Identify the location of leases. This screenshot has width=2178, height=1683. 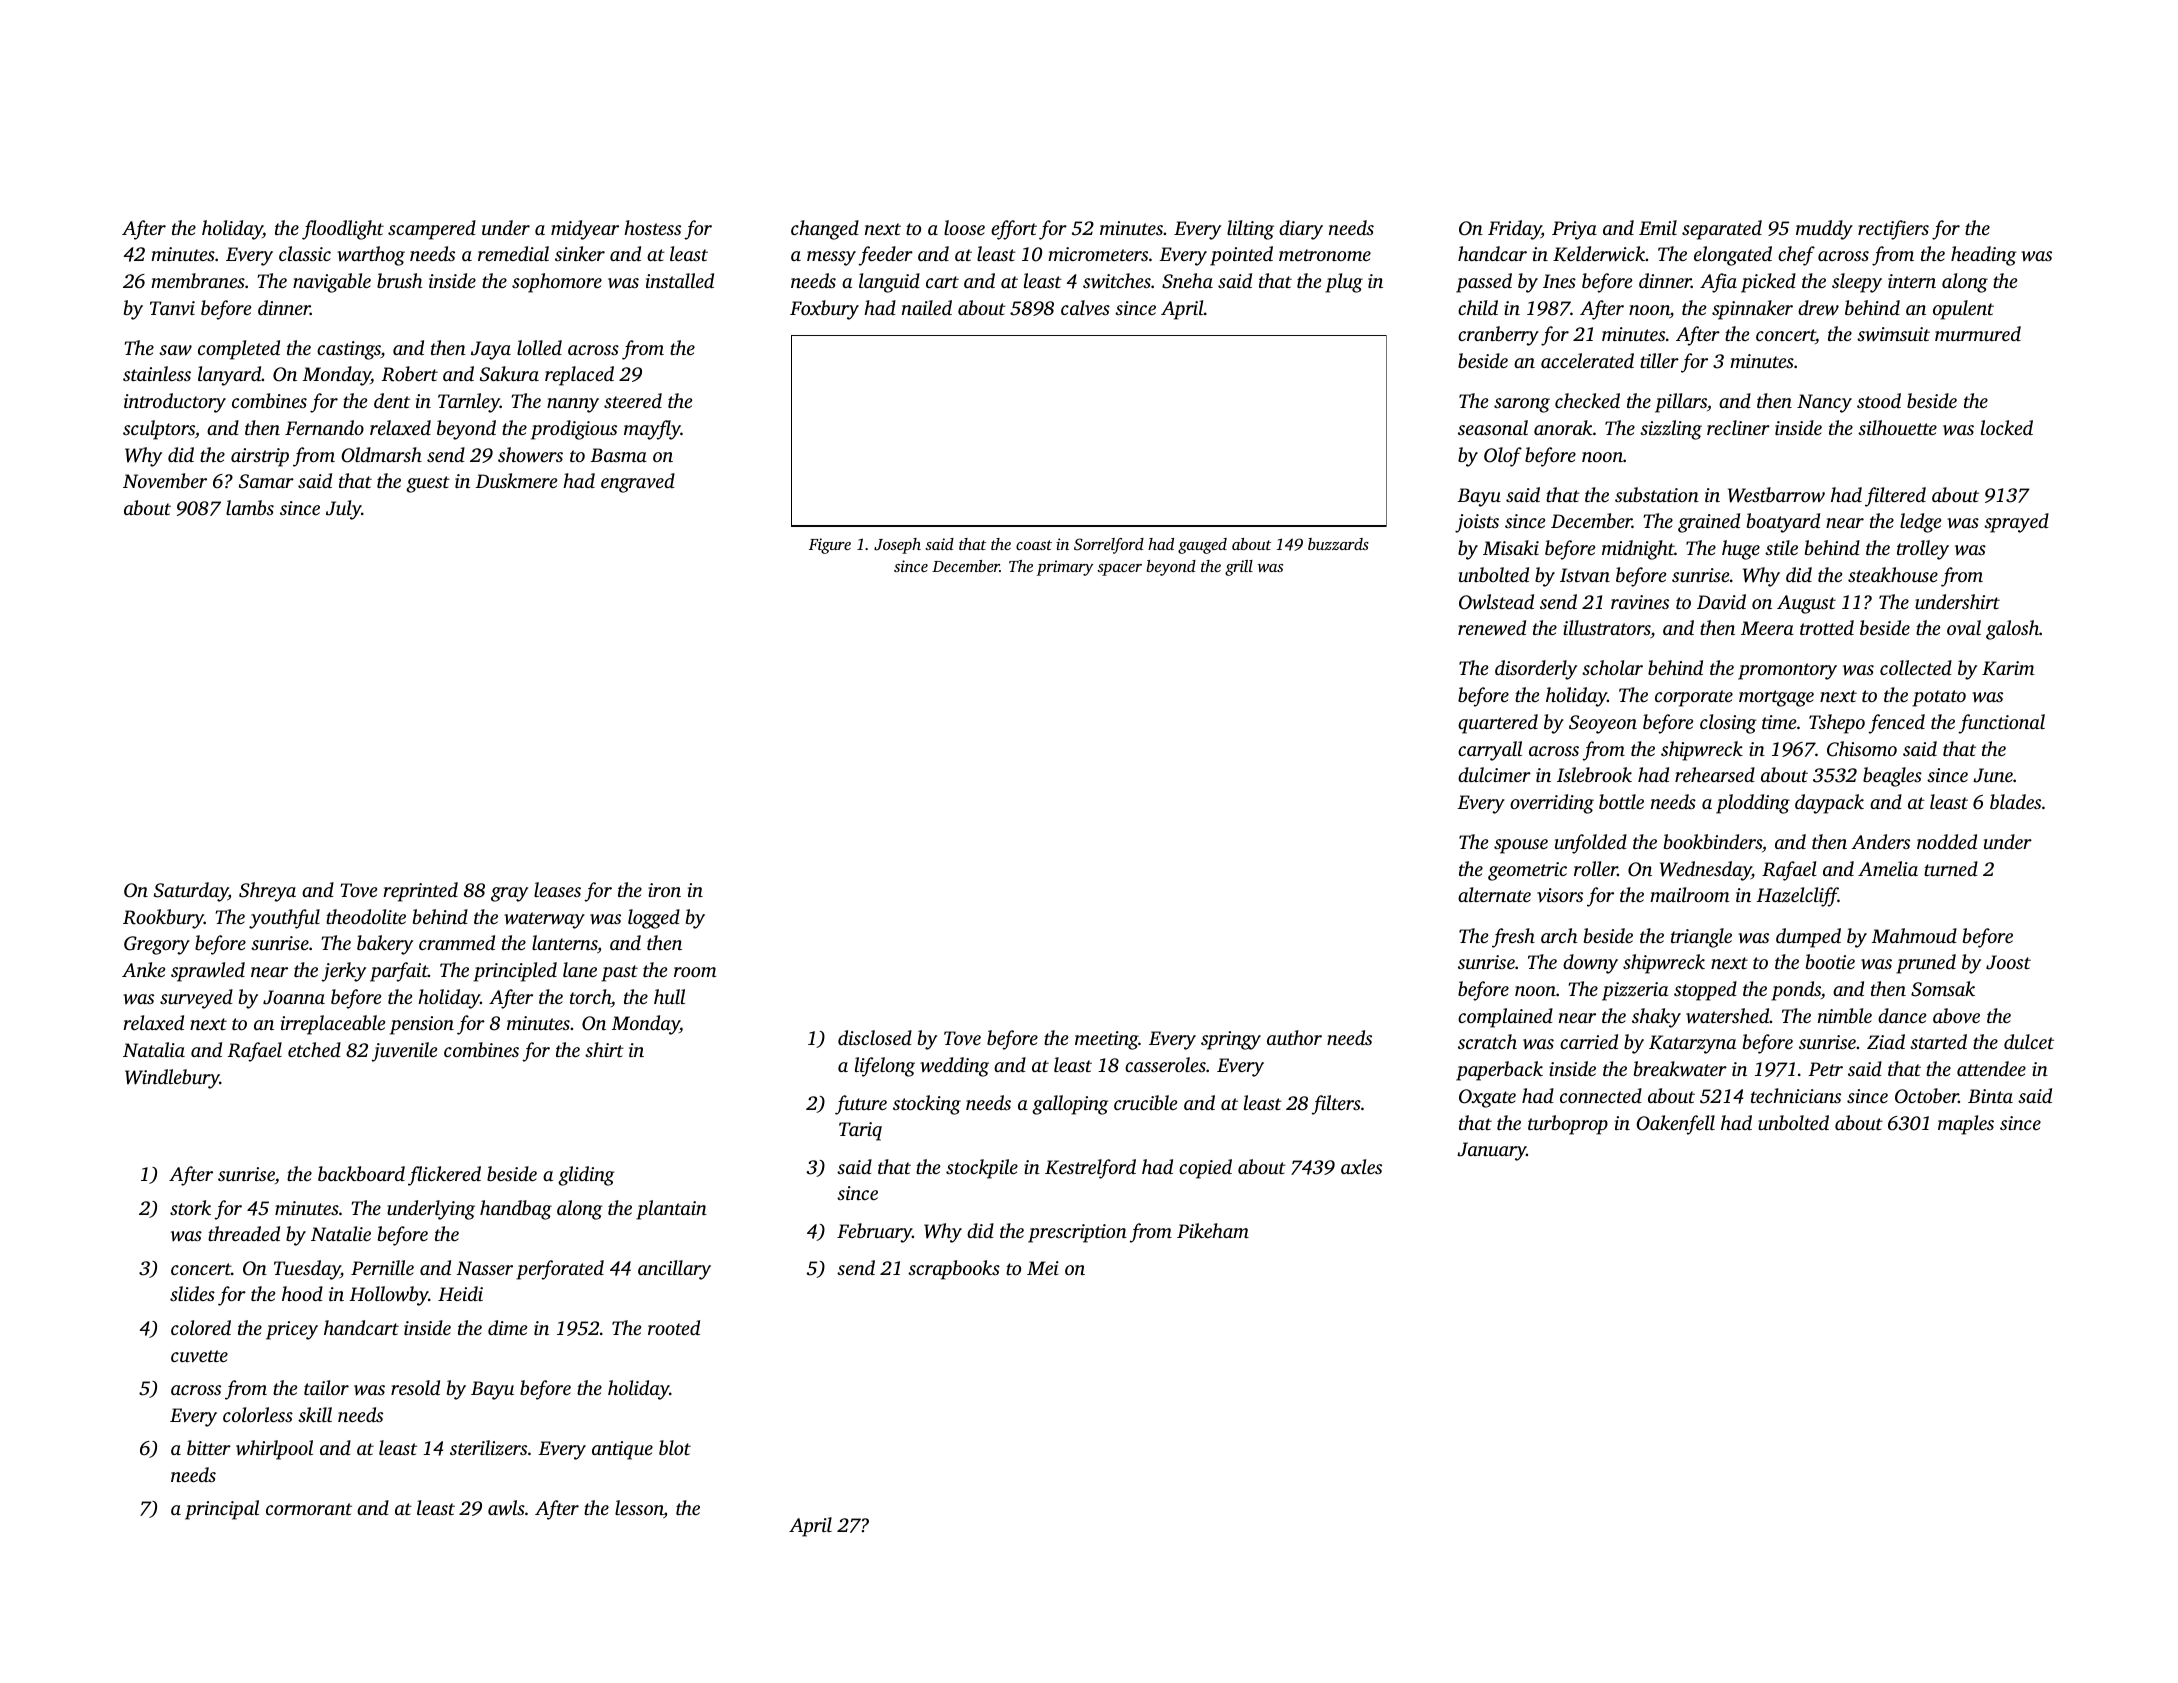
(557, 889).
